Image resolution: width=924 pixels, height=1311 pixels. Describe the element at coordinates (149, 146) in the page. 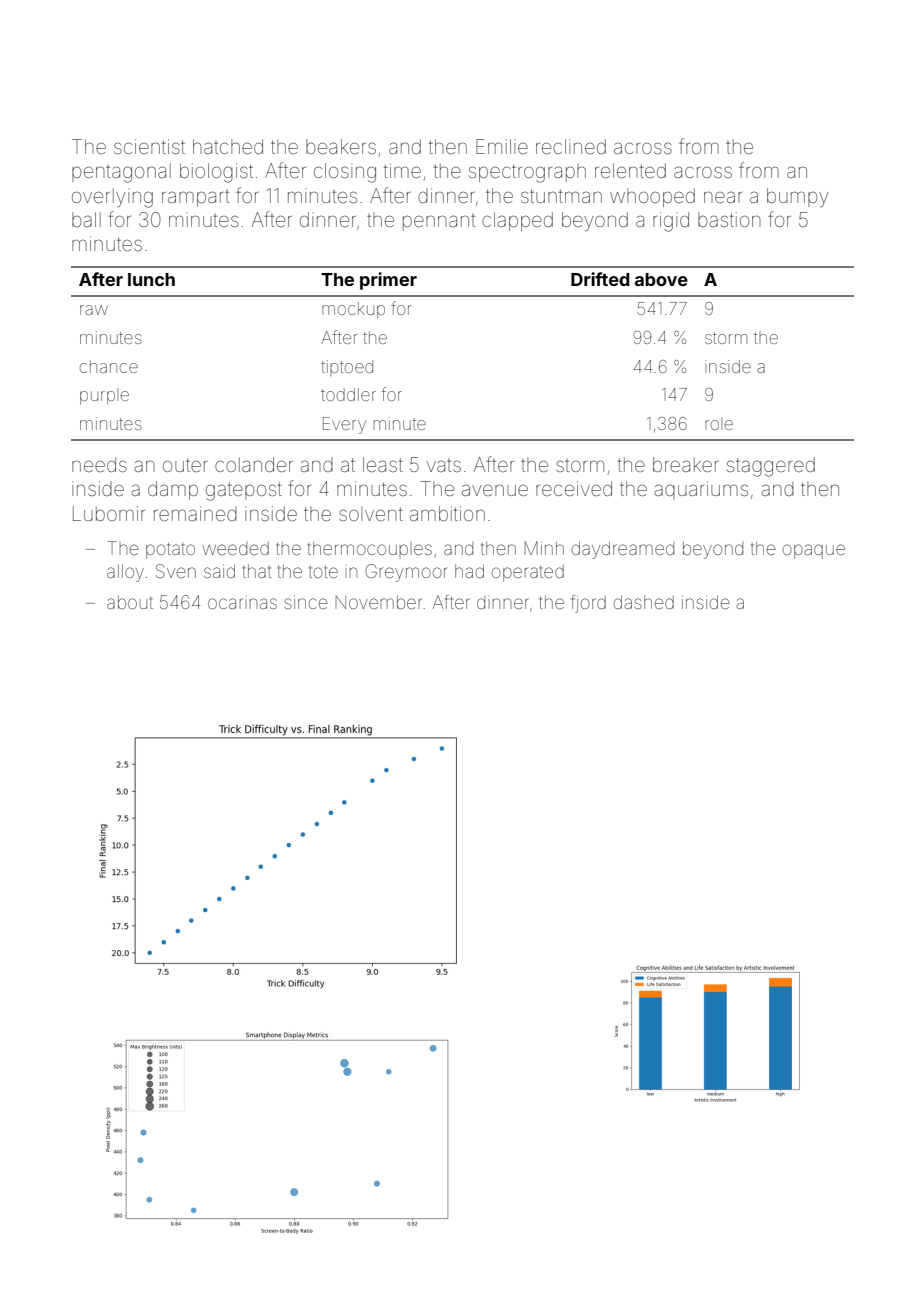

I see `scientist` at that location.
